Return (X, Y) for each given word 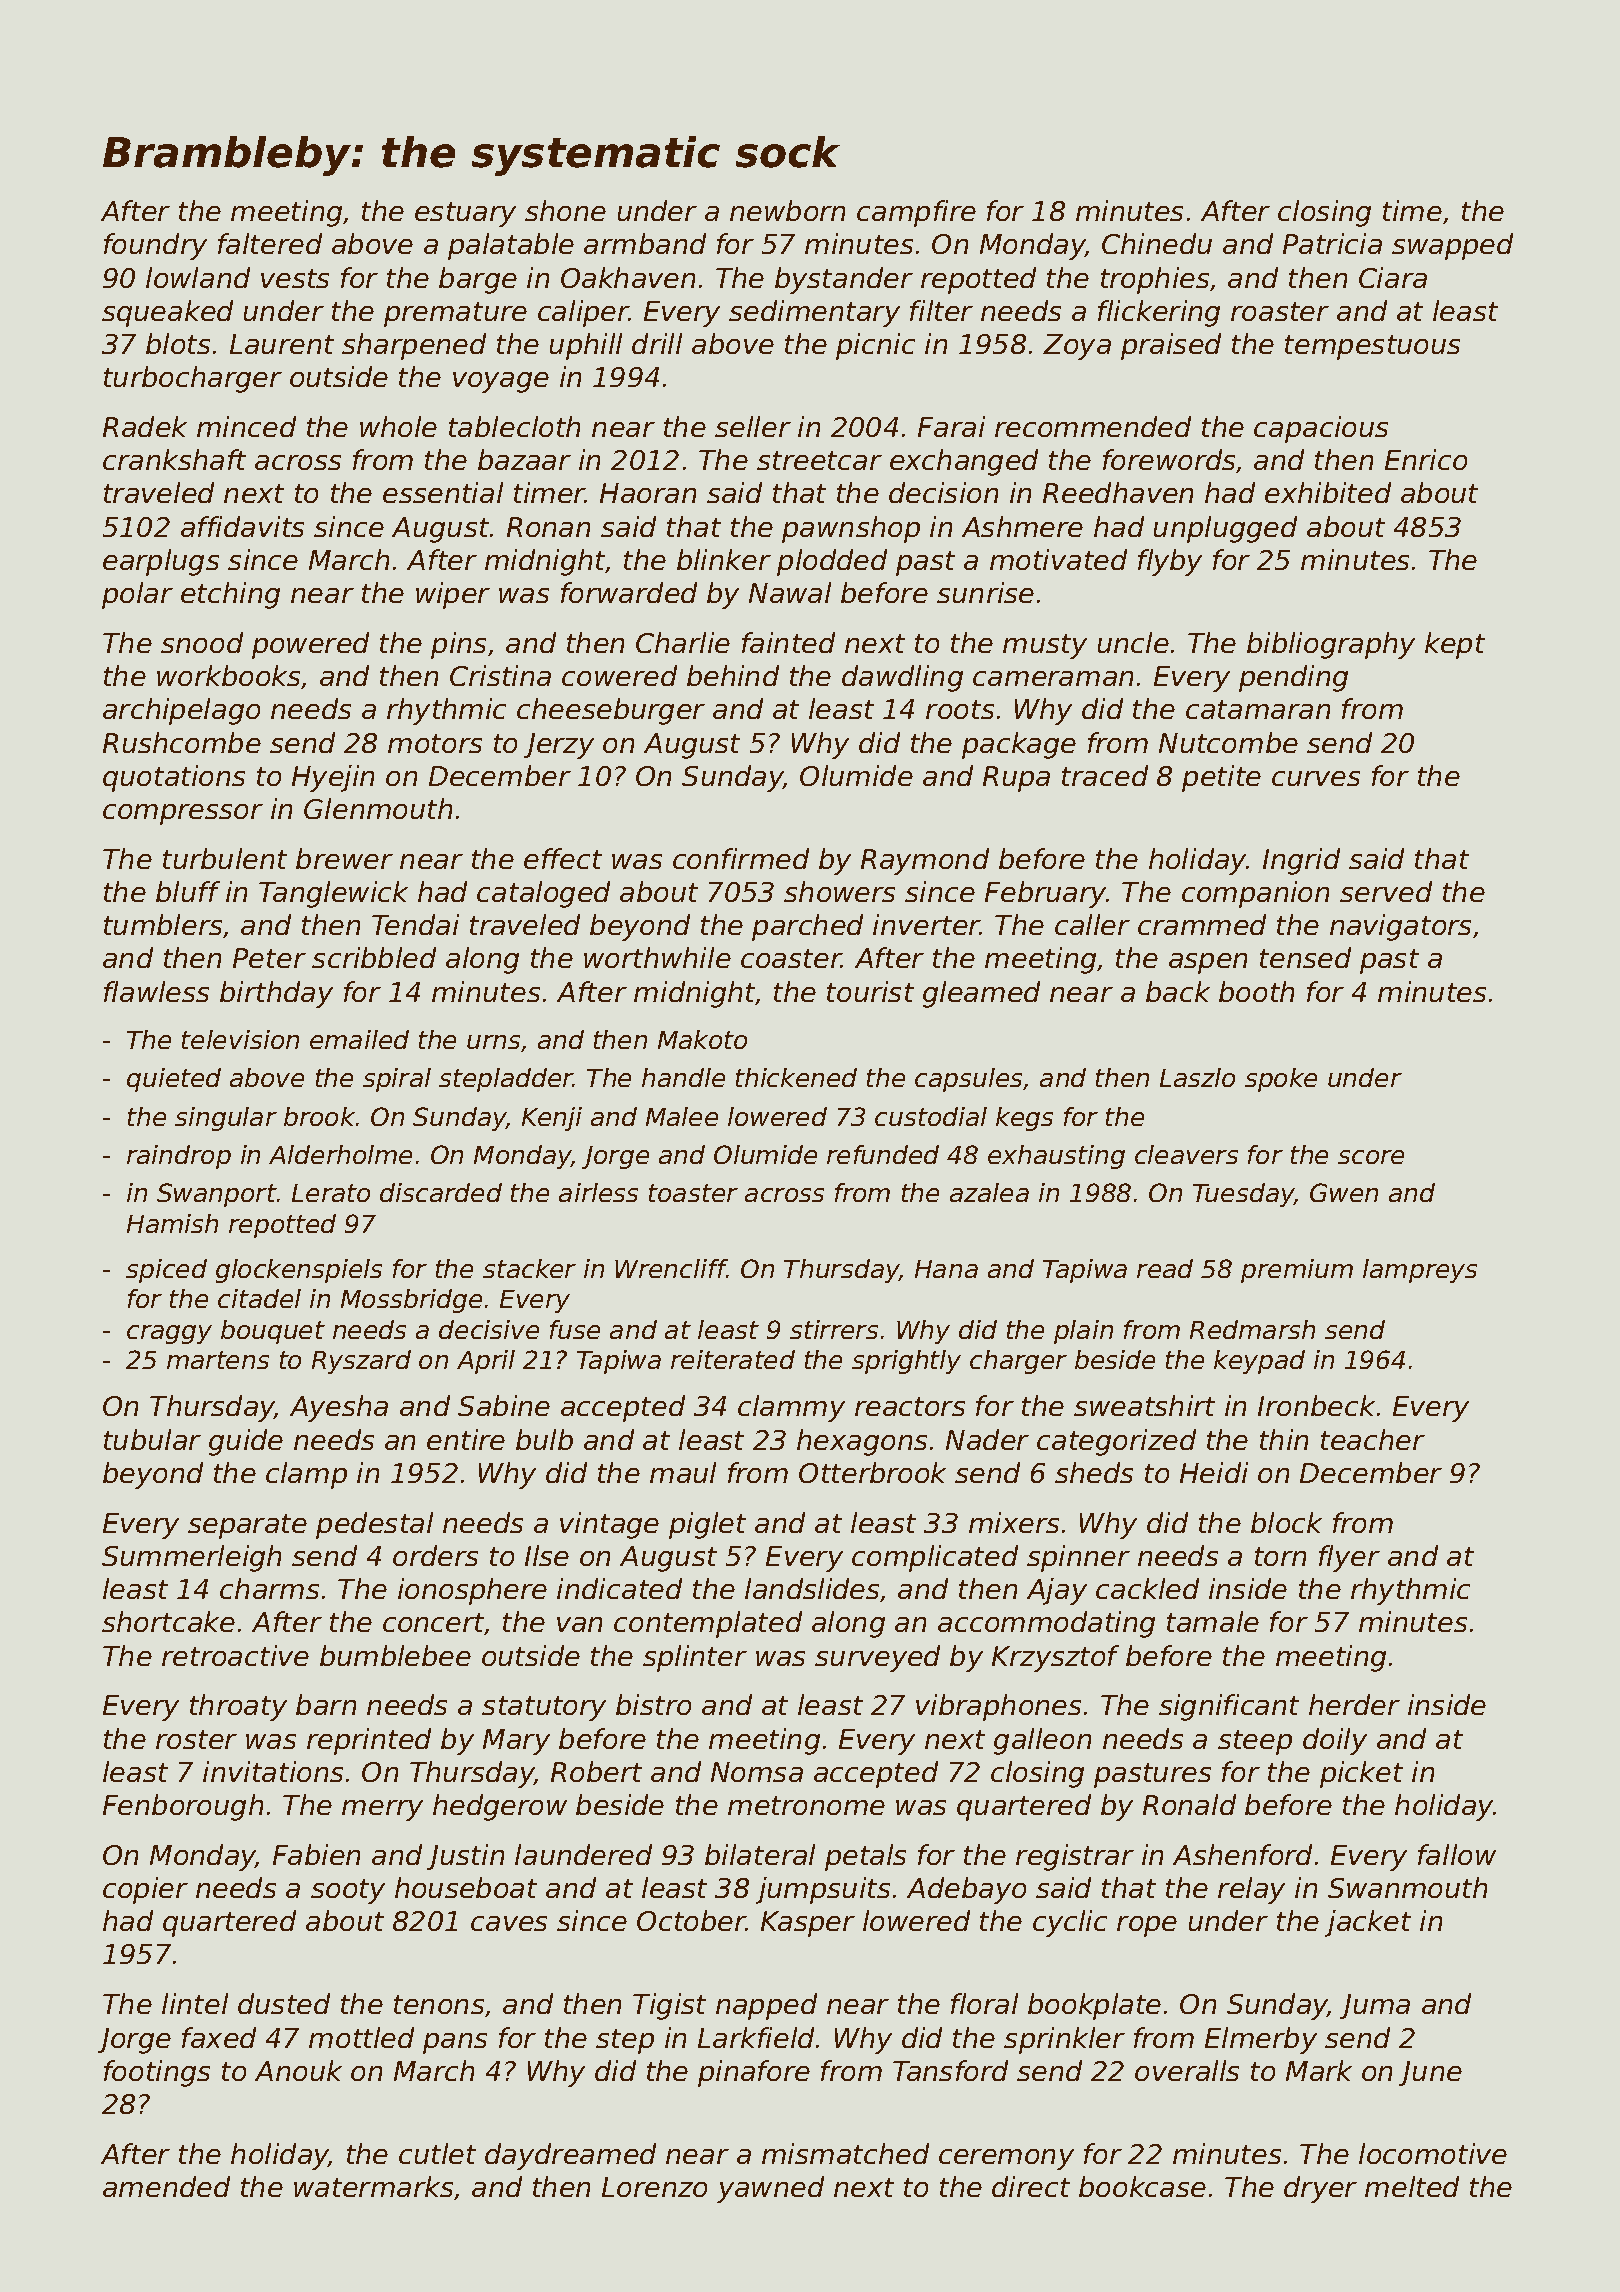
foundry (155, 246)
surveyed (877, 1658)
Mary (516, 1742)
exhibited (1328, 492)
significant (1229, 1707)
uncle (1133, 642)
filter (941, 310)
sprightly (906, 1362)
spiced (166, 1271)
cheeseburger (611, 711)
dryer (1320, 2189)
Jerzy (559, 746)
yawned (770, 2189)
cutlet (437, 2153)
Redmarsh (1252, 1329)
